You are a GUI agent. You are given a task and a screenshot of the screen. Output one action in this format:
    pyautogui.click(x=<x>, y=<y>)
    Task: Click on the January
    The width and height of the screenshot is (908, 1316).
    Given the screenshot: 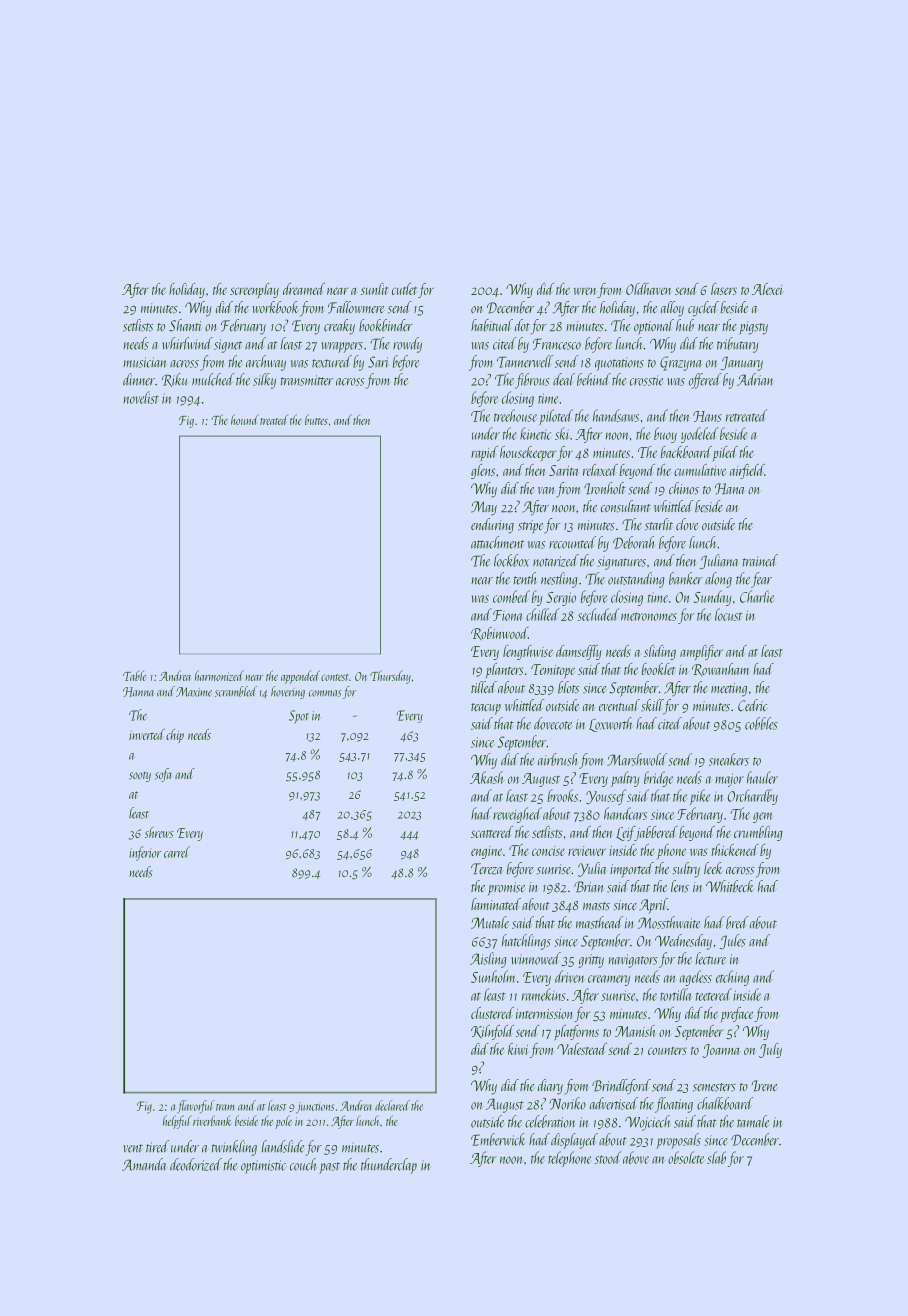 What is the action you would take?
    pyautogui.click(x=742, y=363)
